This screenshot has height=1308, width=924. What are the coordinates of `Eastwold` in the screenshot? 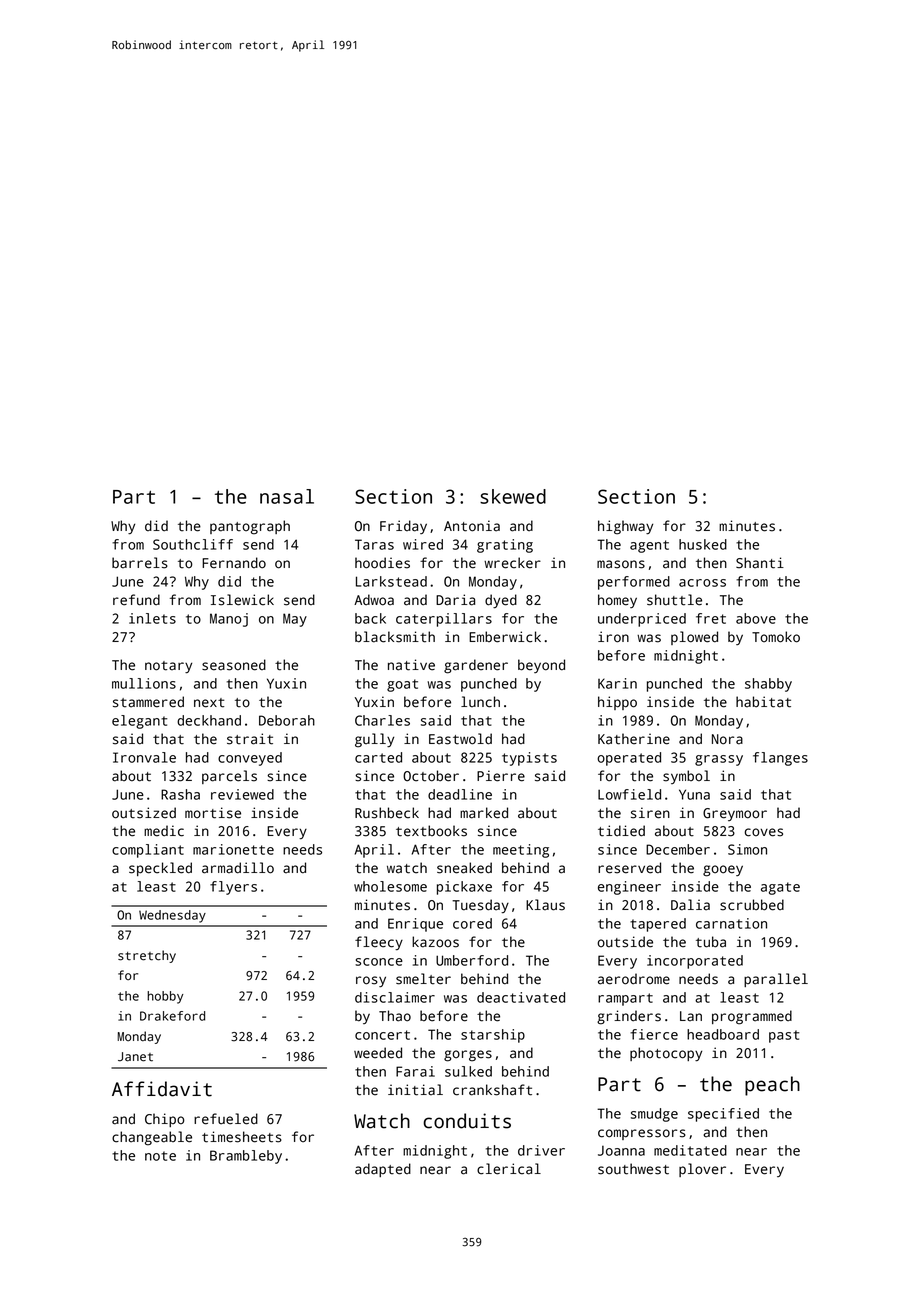 It's located at (460, 739).
